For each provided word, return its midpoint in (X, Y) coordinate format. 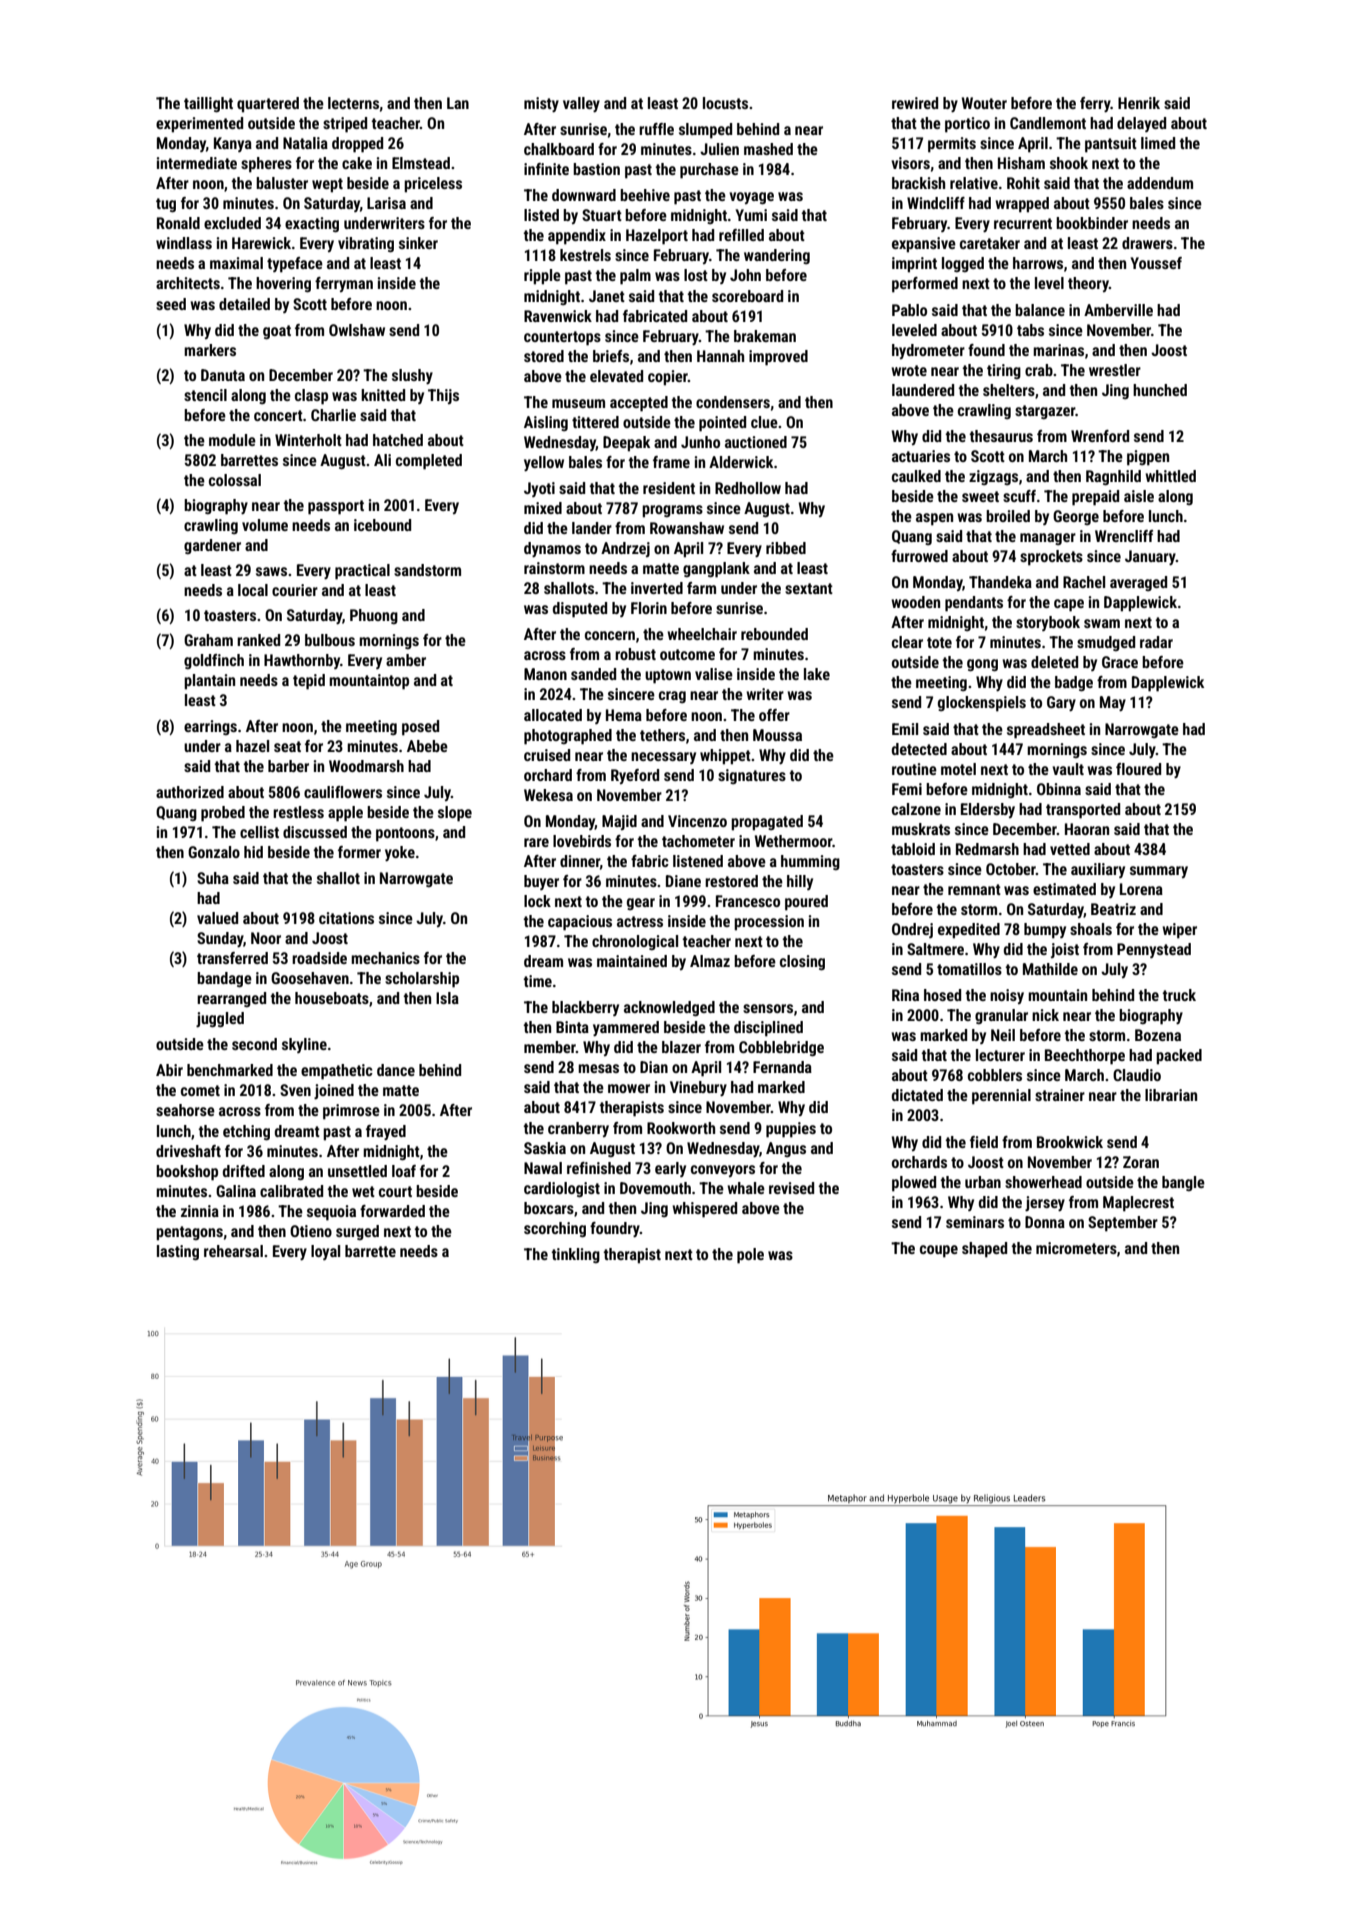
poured (806, 903)
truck (1179, 995)
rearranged (231, 999)
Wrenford (1100, 436)
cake (357, 163)
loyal (325, 1252)
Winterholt (308, 440)
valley (581, 104)
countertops (562, 338)
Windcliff (936, 203)
